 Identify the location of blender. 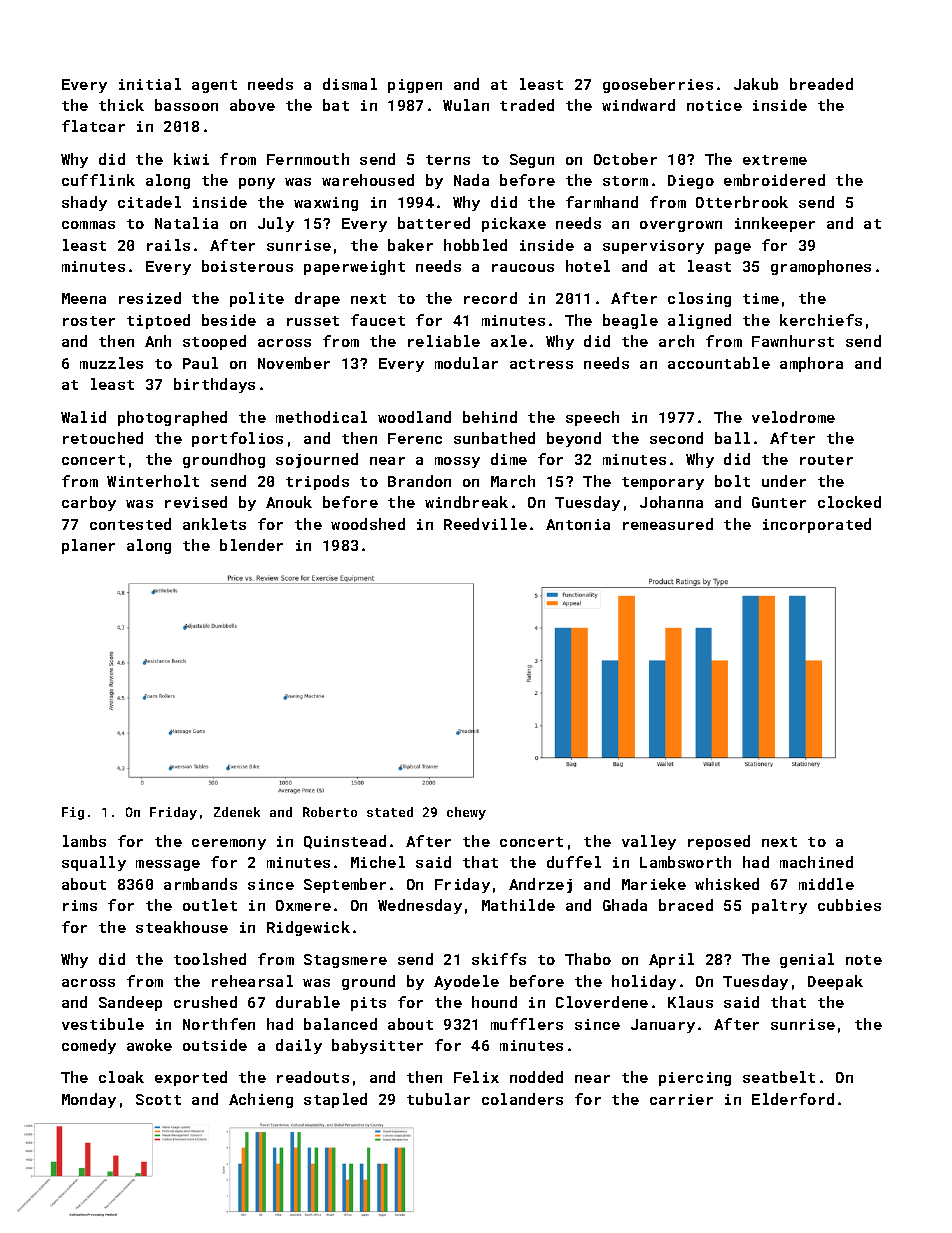
(251, 545).
